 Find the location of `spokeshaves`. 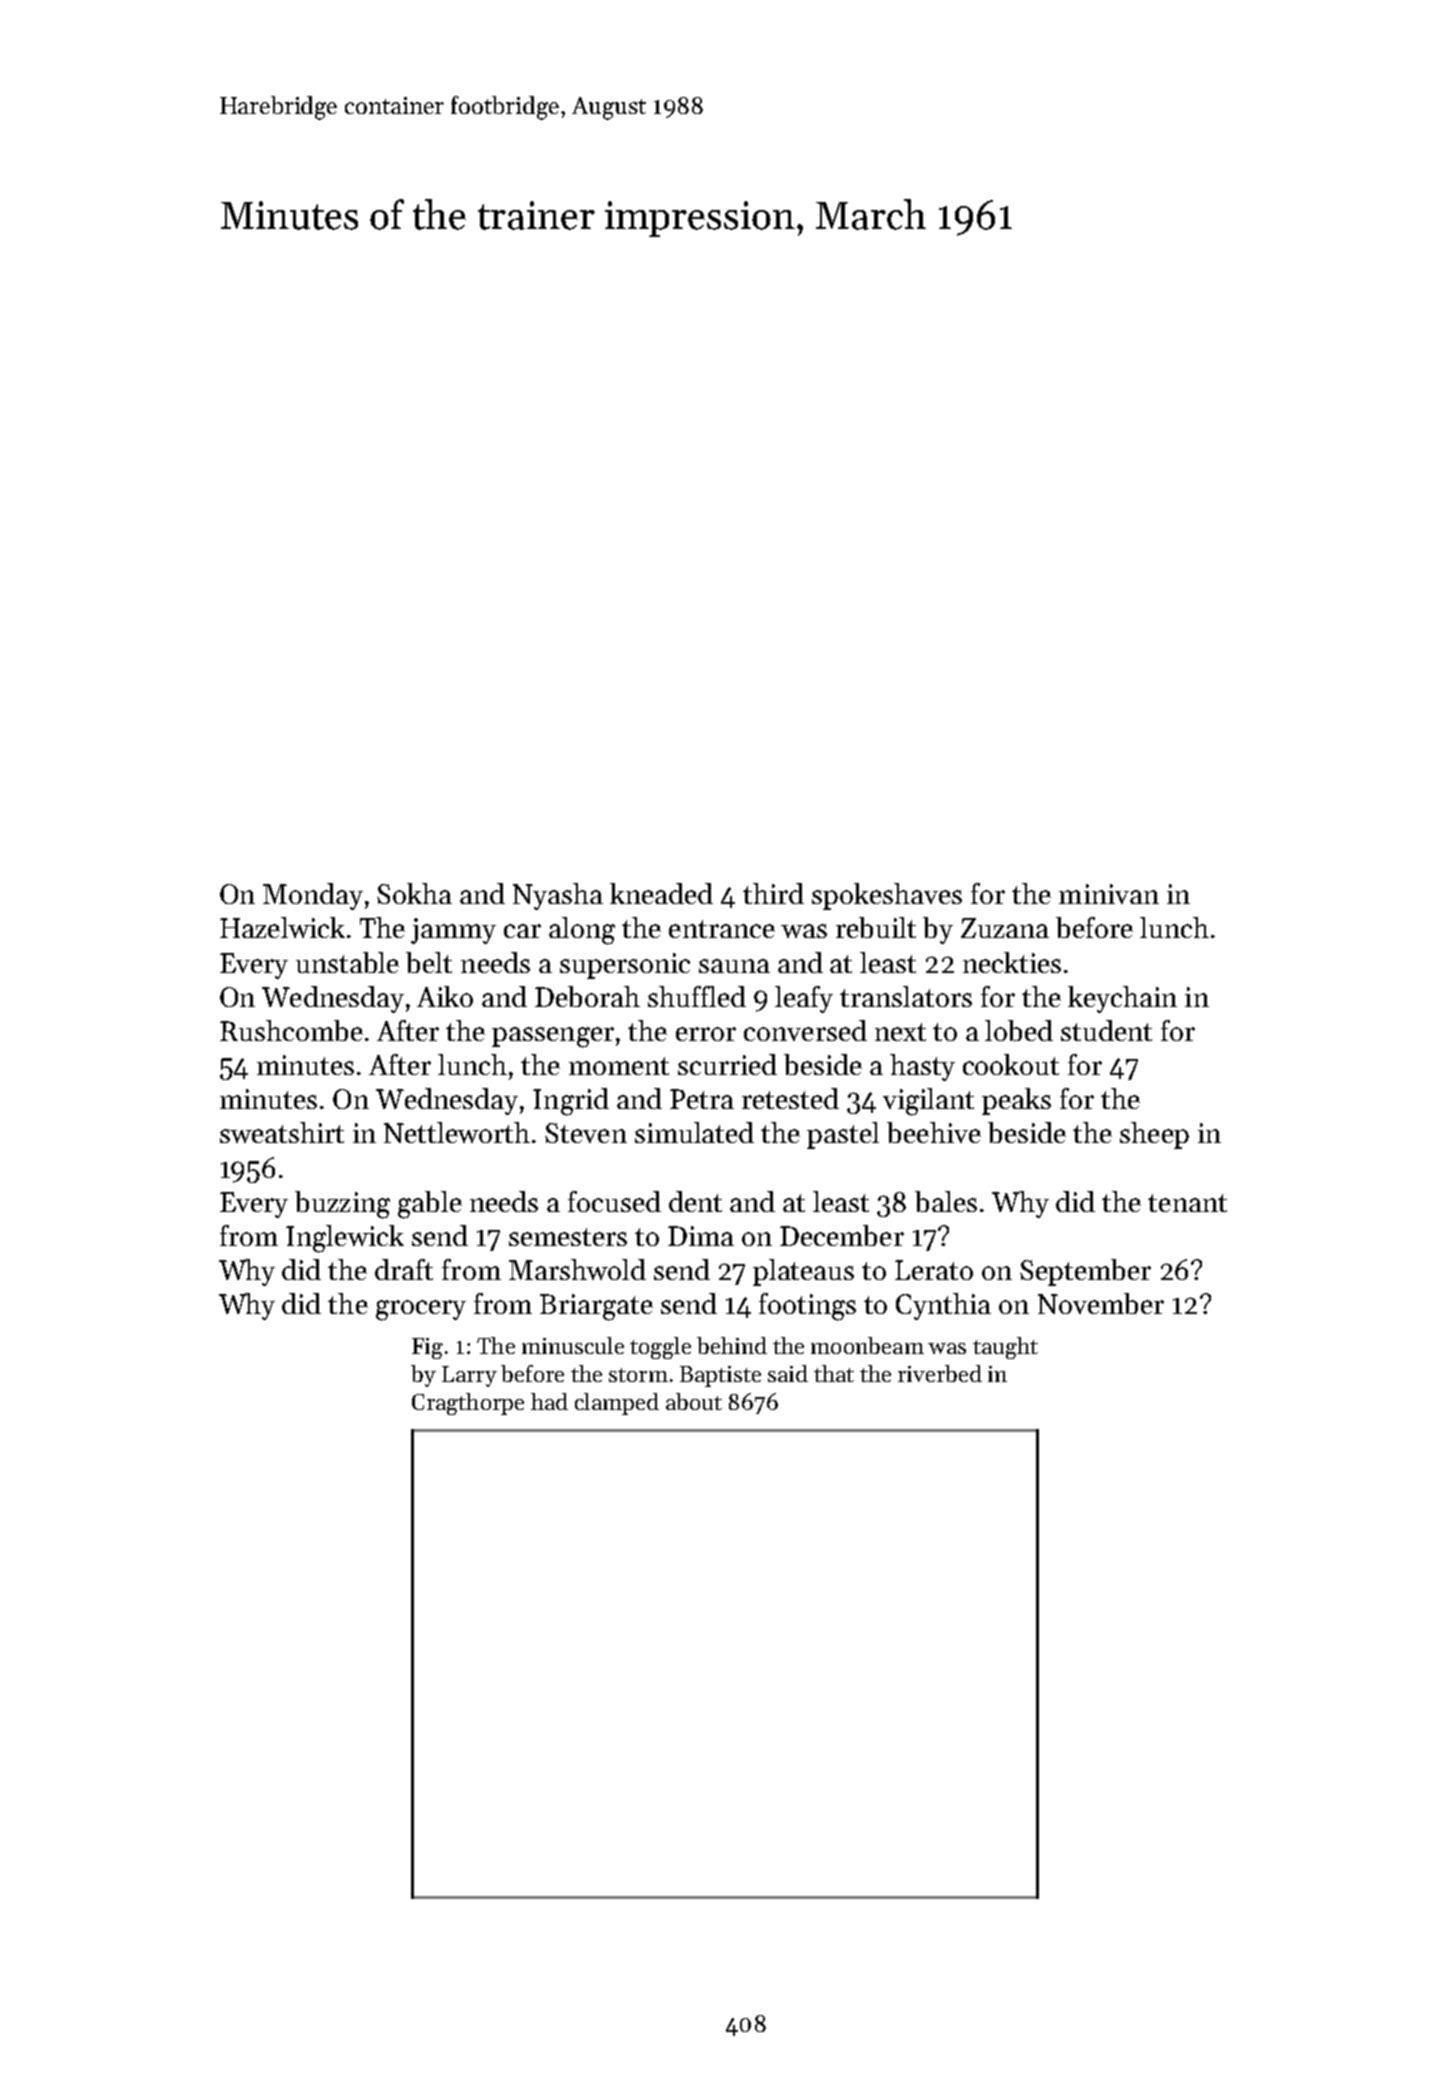

spokeshaves is located at coordinates (887, 896).
